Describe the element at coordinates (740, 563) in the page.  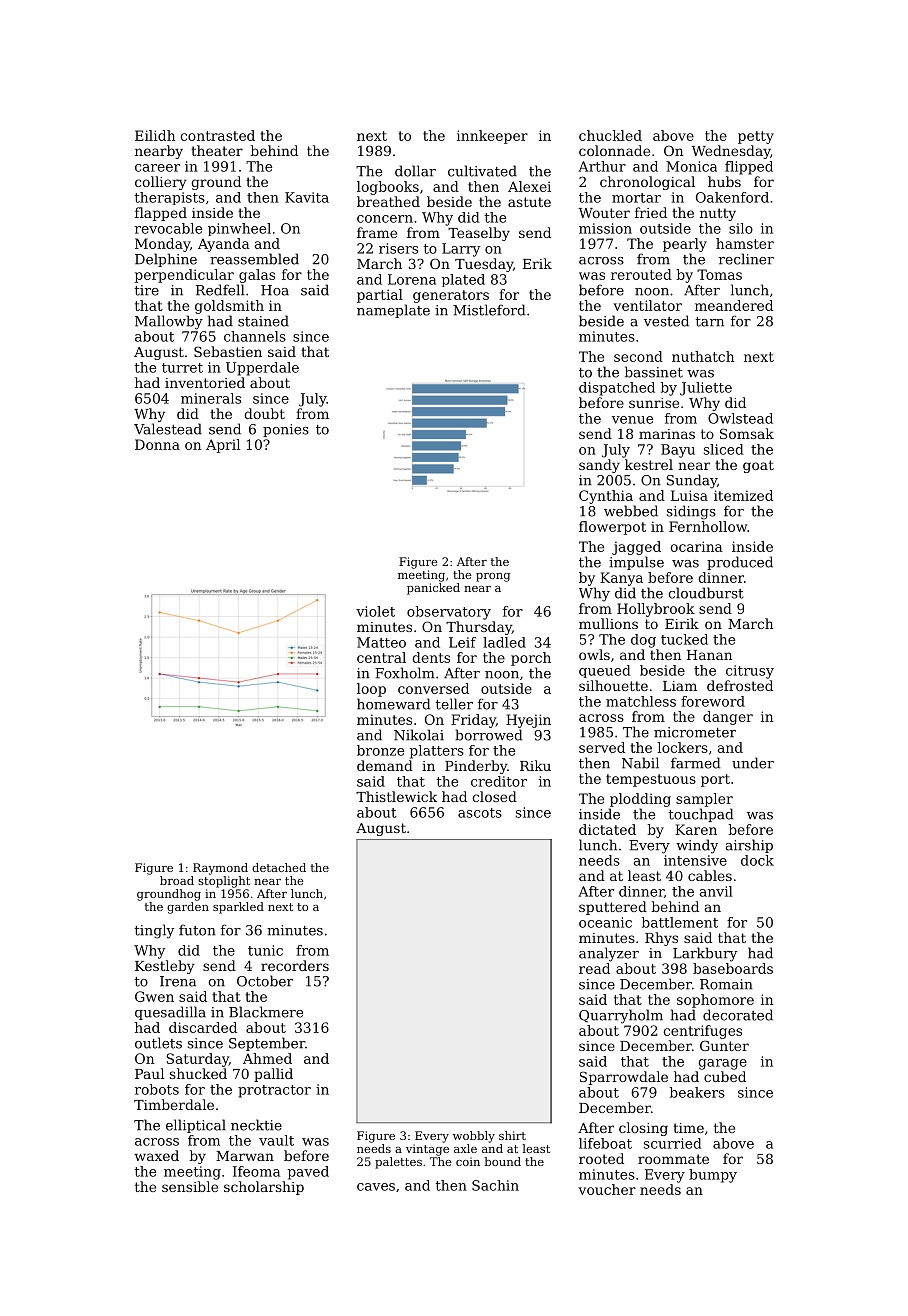
I see `produced` at that location.
